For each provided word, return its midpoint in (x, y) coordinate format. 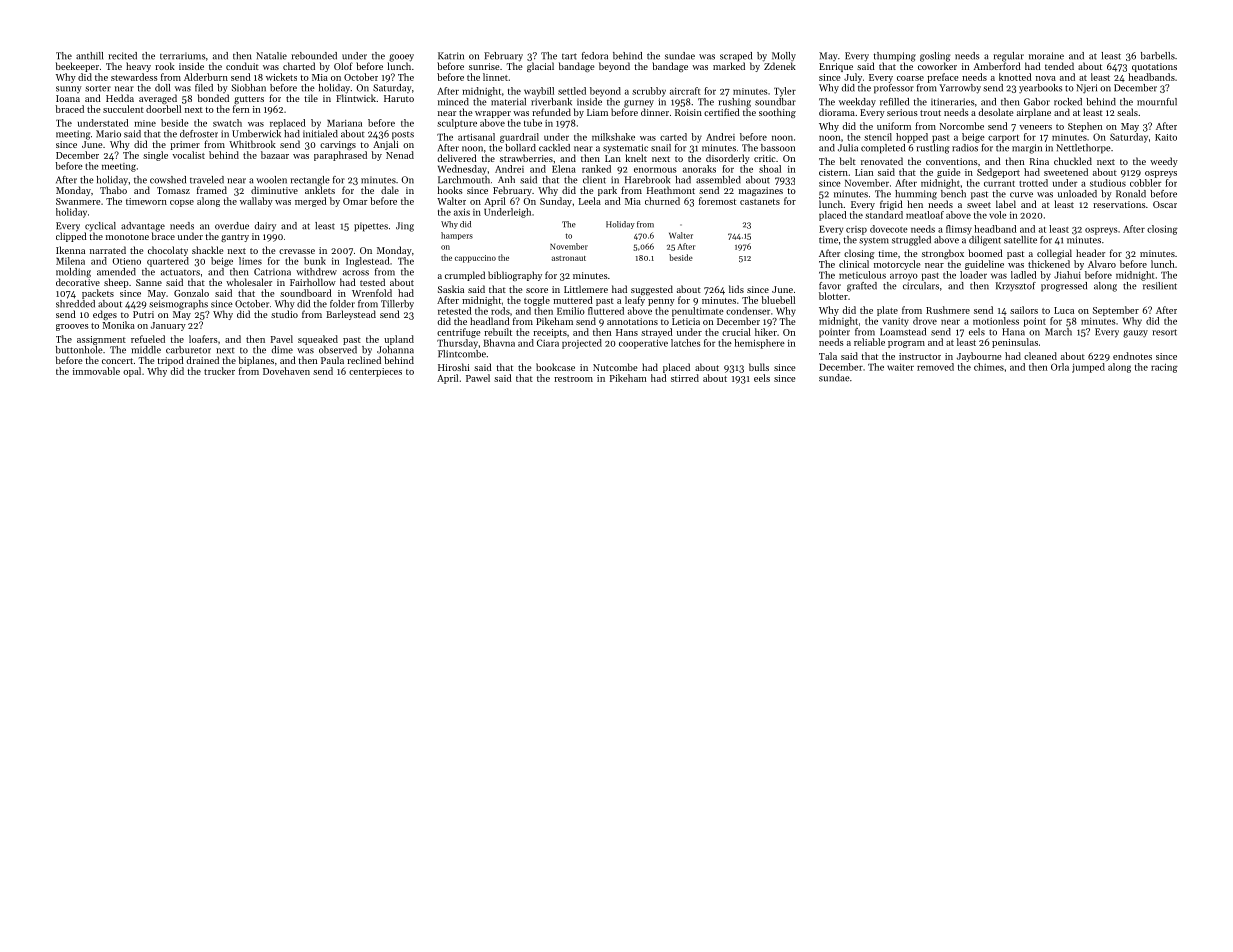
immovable (96, 371)
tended (1059, 66)
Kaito (1166, 137)
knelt (636, 158)
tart (569, 56)
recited (122, 56)
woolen (271, 180)
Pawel (478, 378)
